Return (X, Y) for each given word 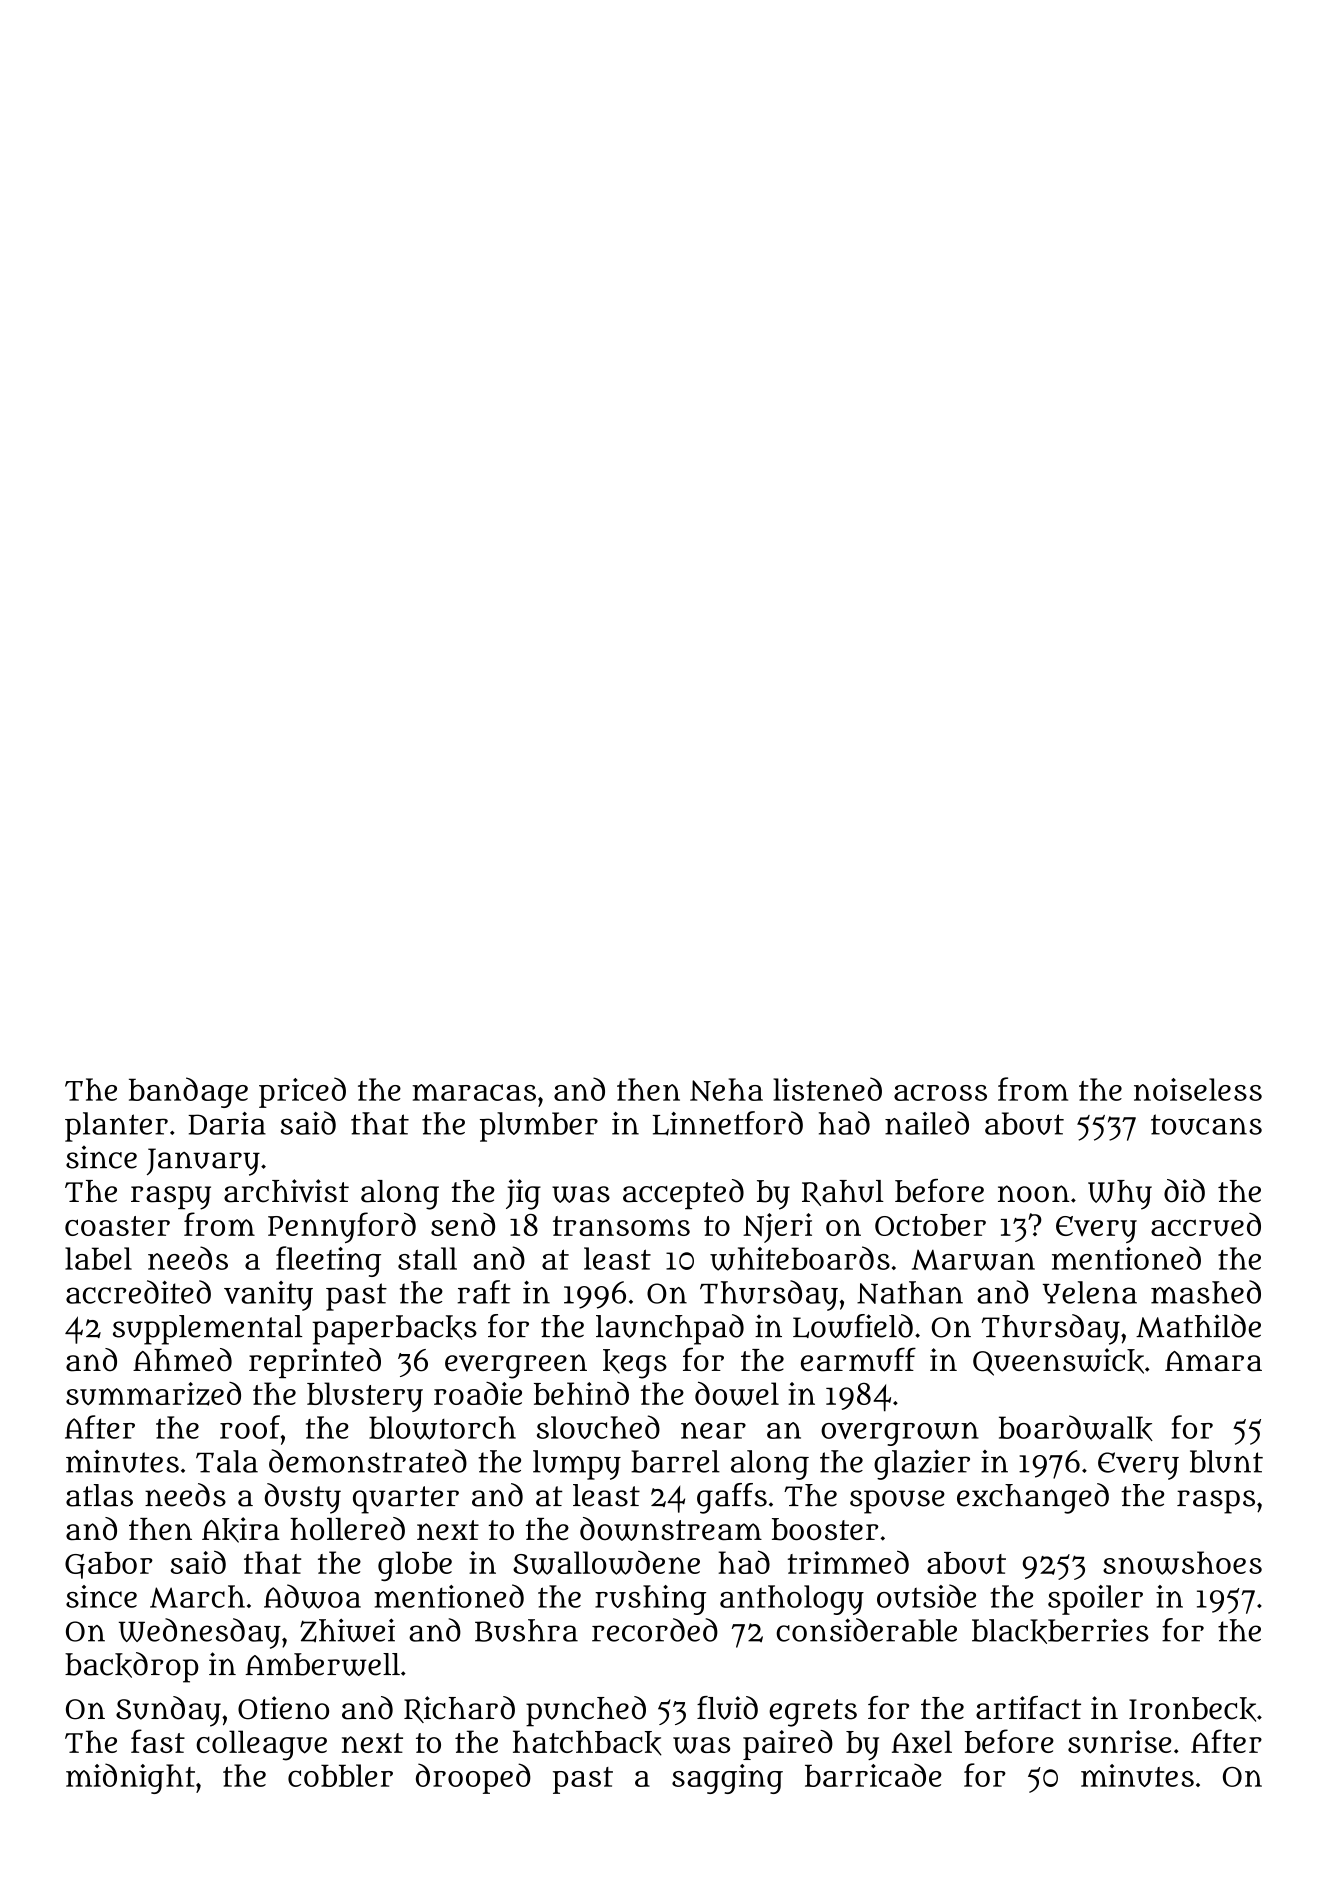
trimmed (848, 1562)
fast (158, 1741)
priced (302, 1092)
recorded (655, 1630)
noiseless (1198, 1089)
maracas (474, 1092)
